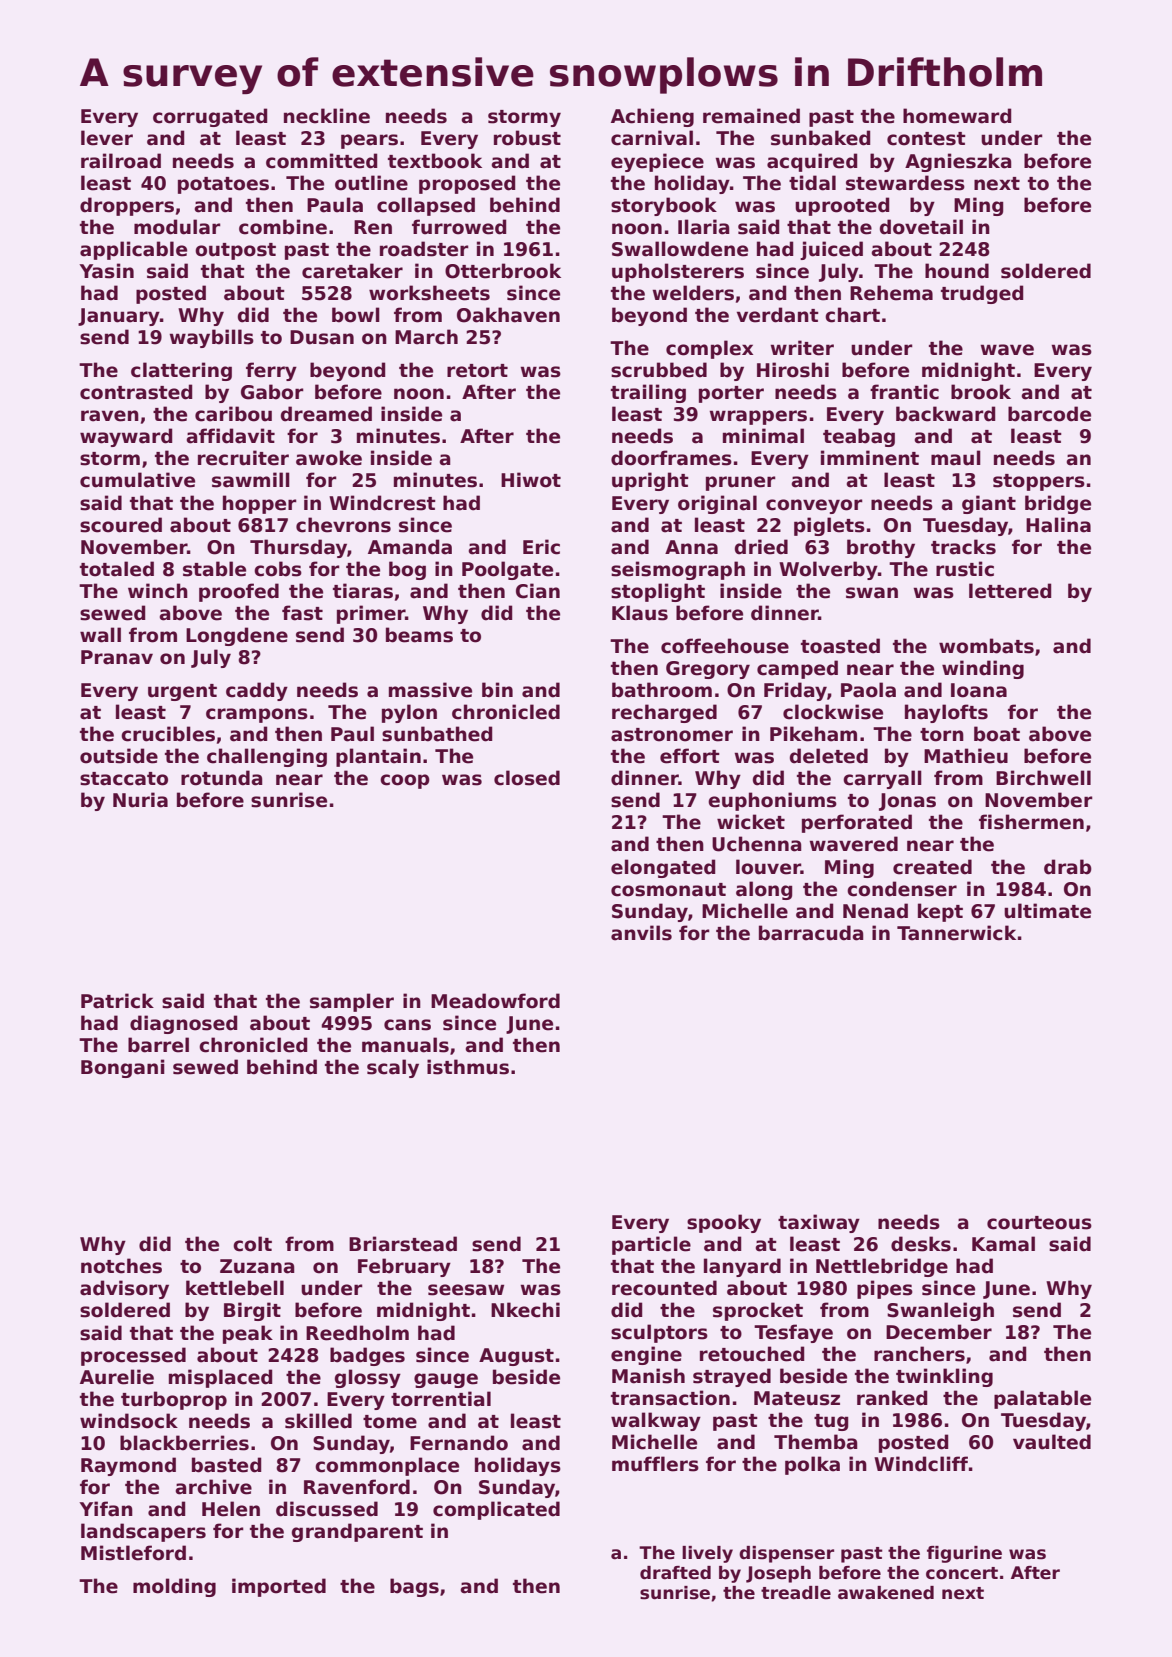 This image has width=1172, height=1657. Describe the element at coordinates (982, 294) in the image. I see `trudged` at that location.
